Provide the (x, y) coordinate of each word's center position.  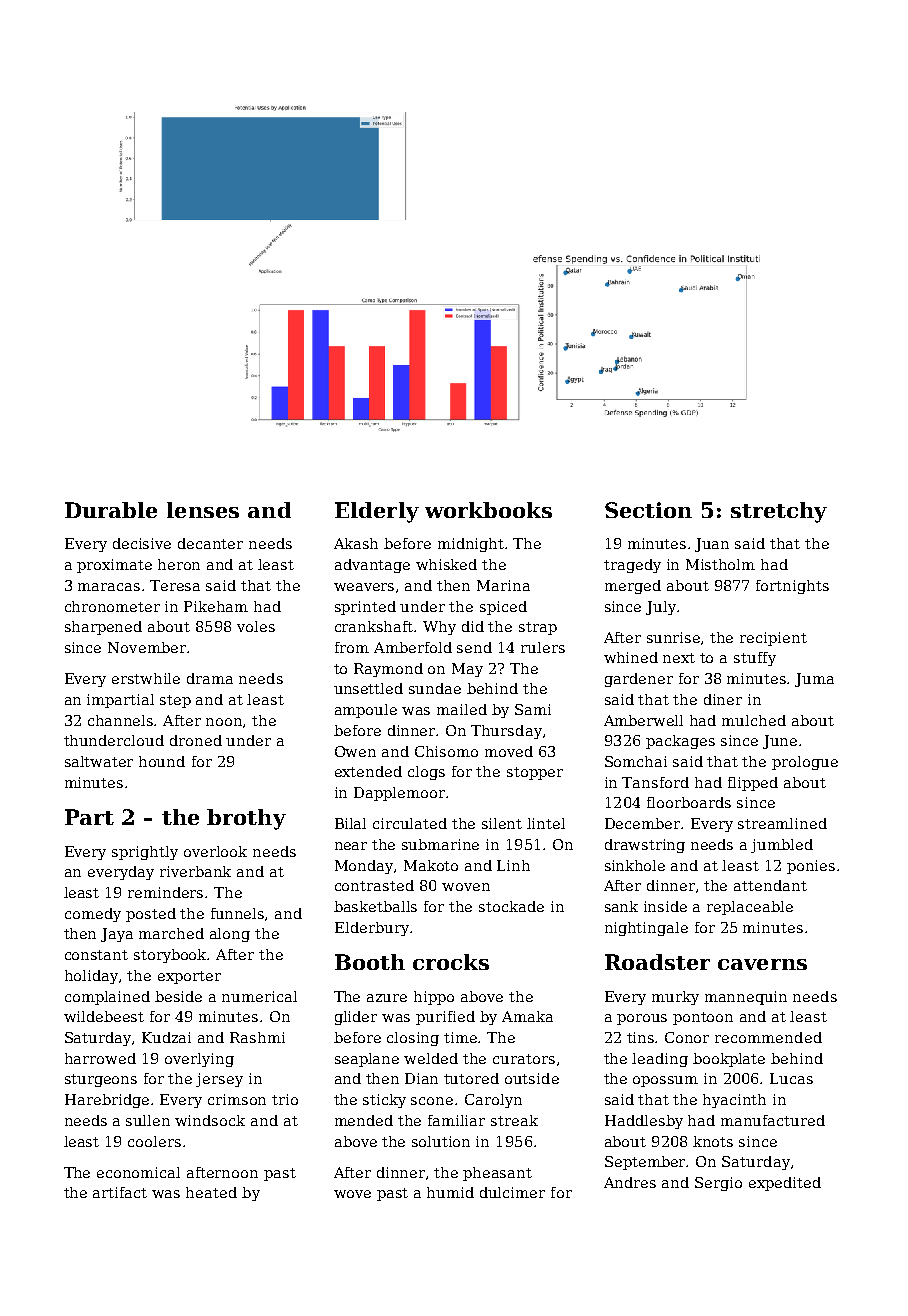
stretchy (779, 512)
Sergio (718, 1184)
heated (211, 1192)
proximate (114, 566)
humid (450, 1192)
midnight (471, 545)
